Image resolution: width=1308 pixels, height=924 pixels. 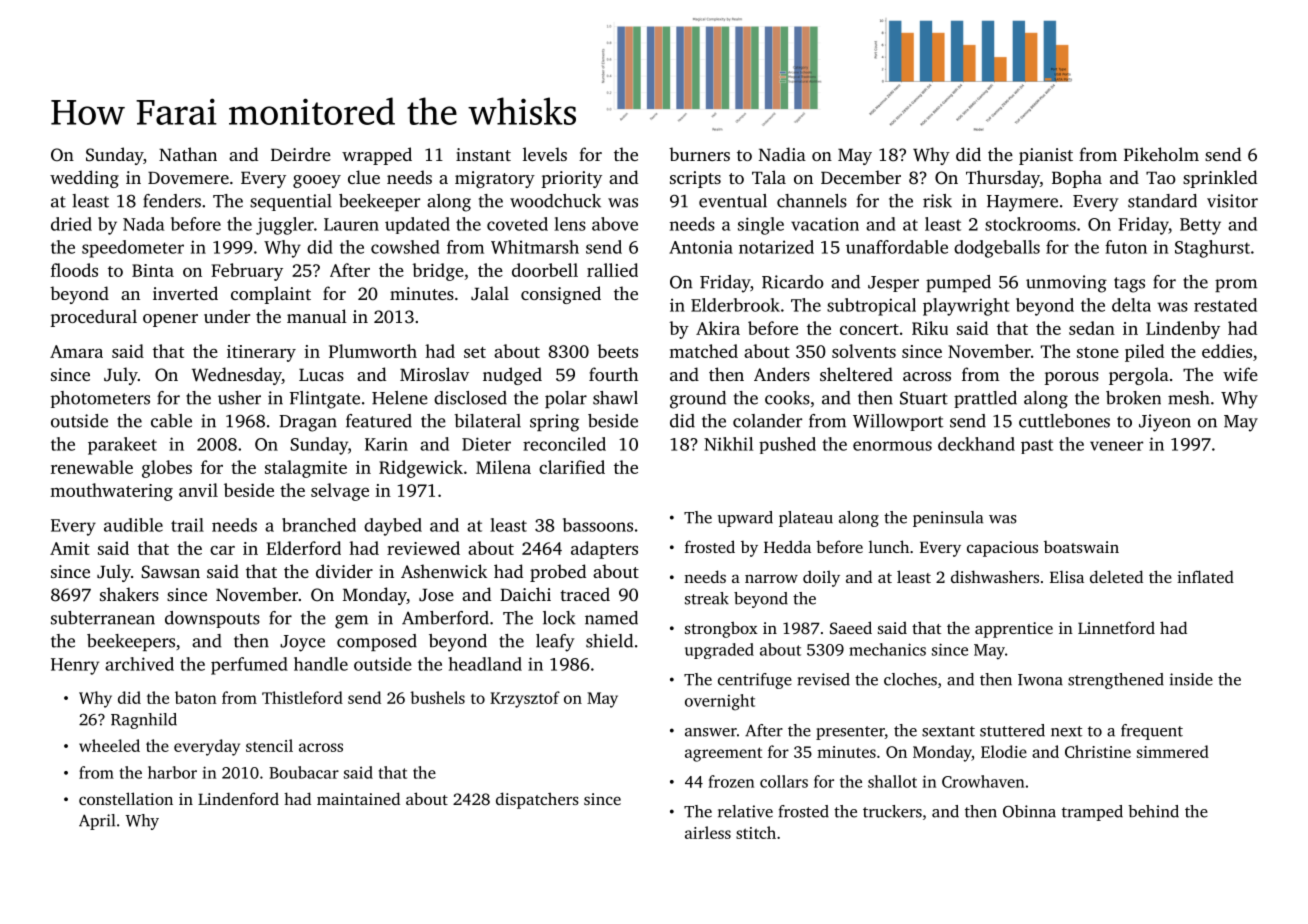 I want to click on photometers, so click(x=100, y=399).
